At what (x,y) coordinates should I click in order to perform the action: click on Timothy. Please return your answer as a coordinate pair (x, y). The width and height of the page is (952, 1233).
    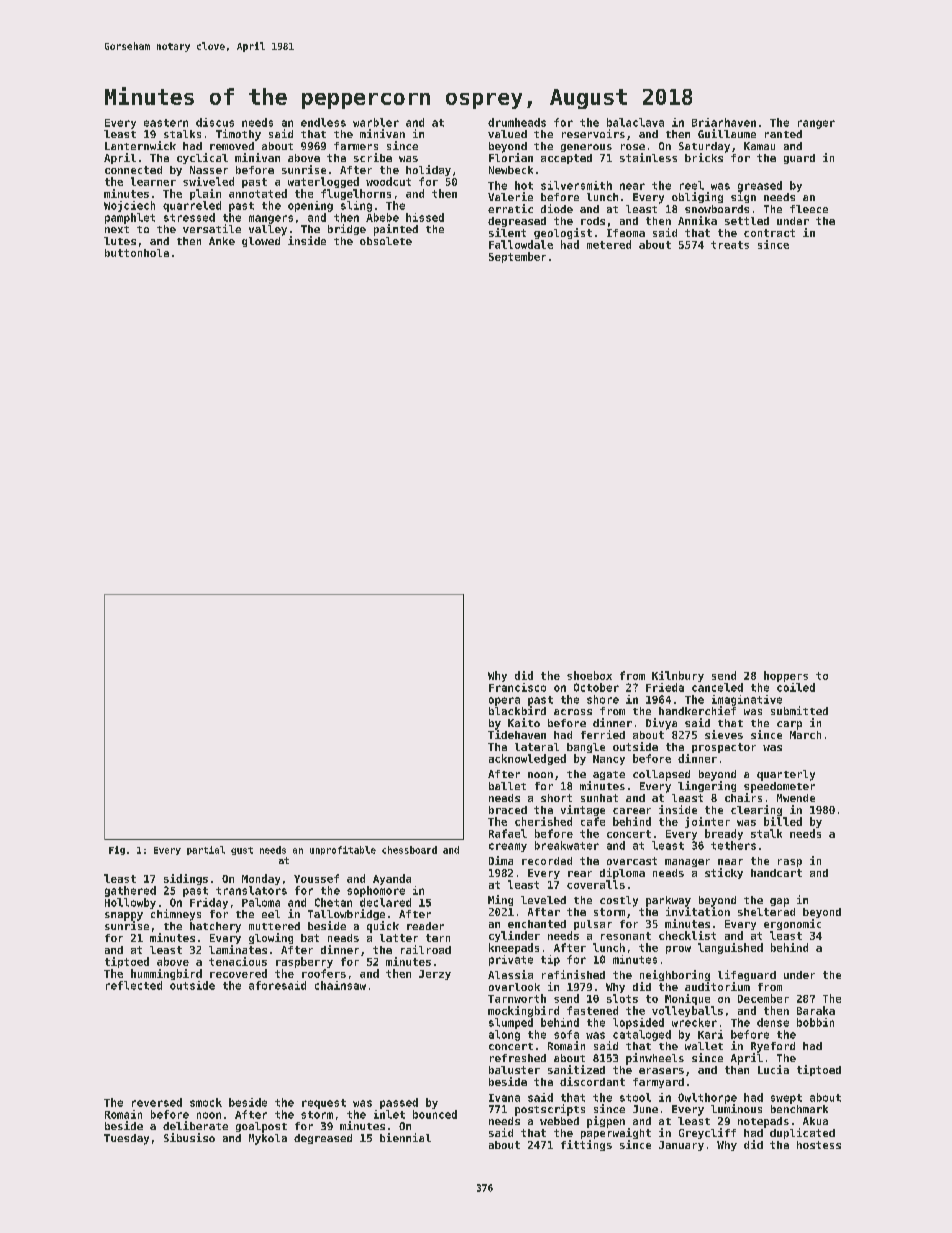
    Looking at the image, I should click on (238, 135).
